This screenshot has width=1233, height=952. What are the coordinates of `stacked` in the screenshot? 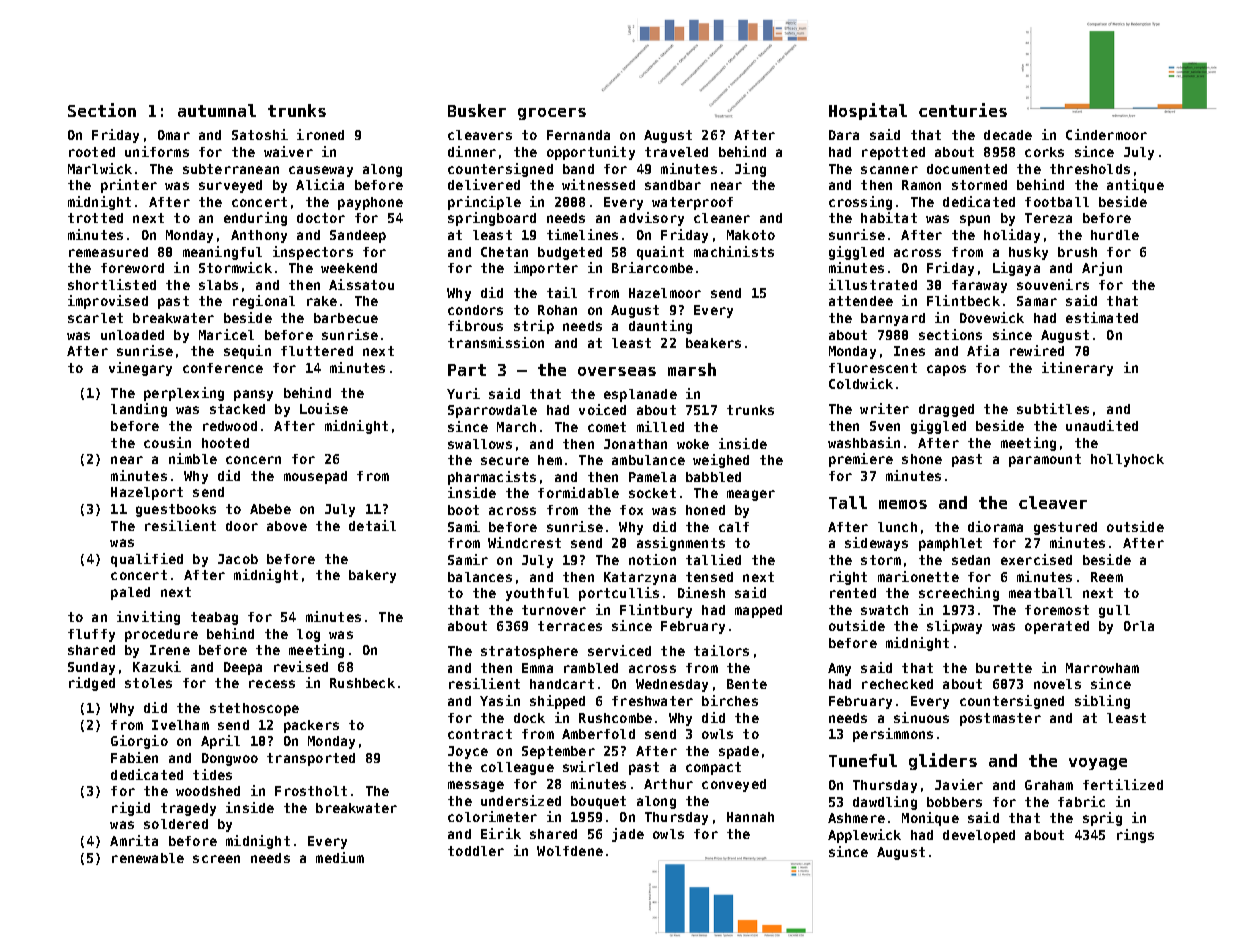 It's located at (237, 409).
